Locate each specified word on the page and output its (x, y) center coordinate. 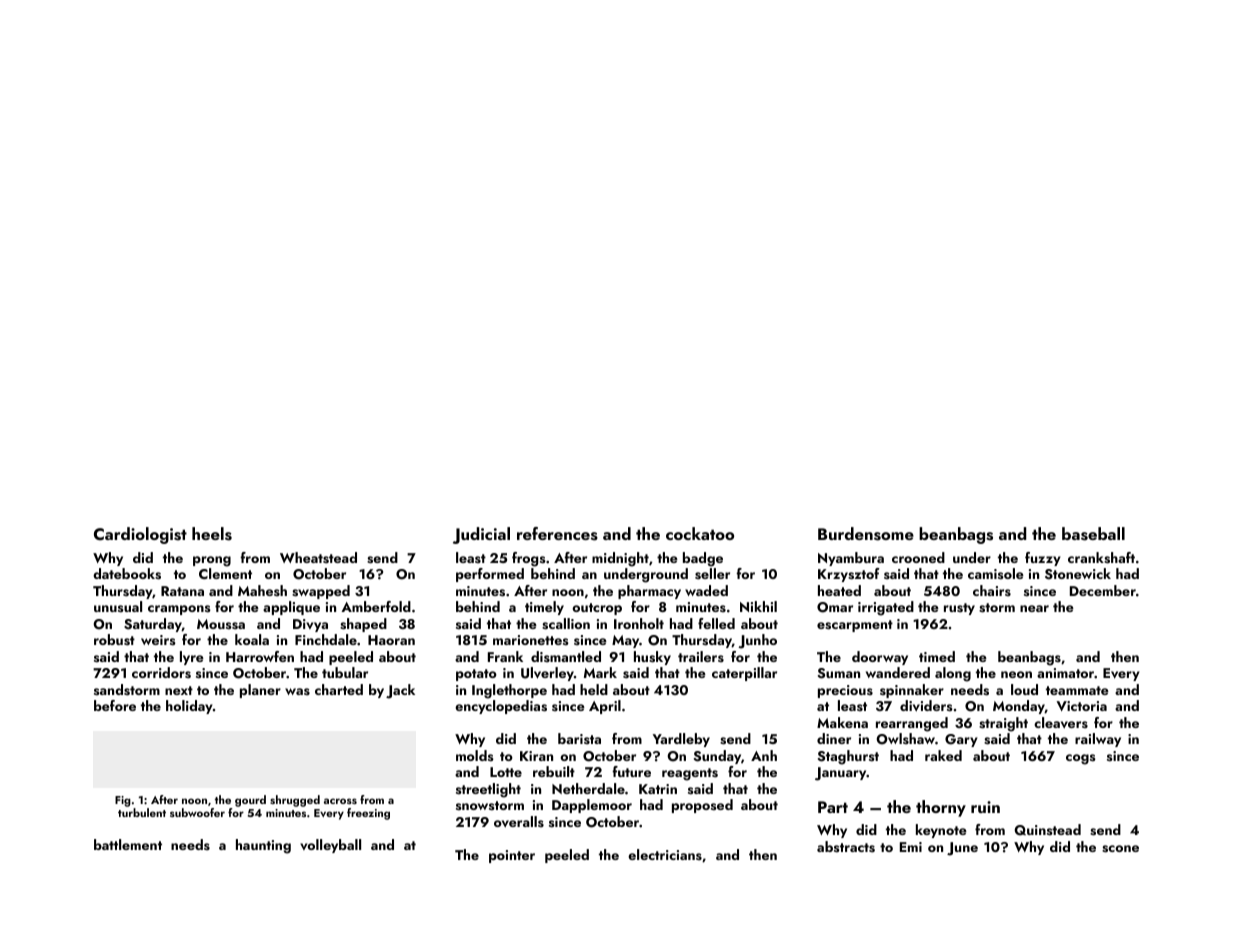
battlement (128, 844)
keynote (941, 831)
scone (1120, 849)
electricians (665, 854)
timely (544, 608)
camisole (996, 573)
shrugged (295, 801)
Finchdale (326, 639)
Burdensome (866, 534)
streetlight (488, 790)
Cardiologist (140, 535)
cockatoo (700, 533)
